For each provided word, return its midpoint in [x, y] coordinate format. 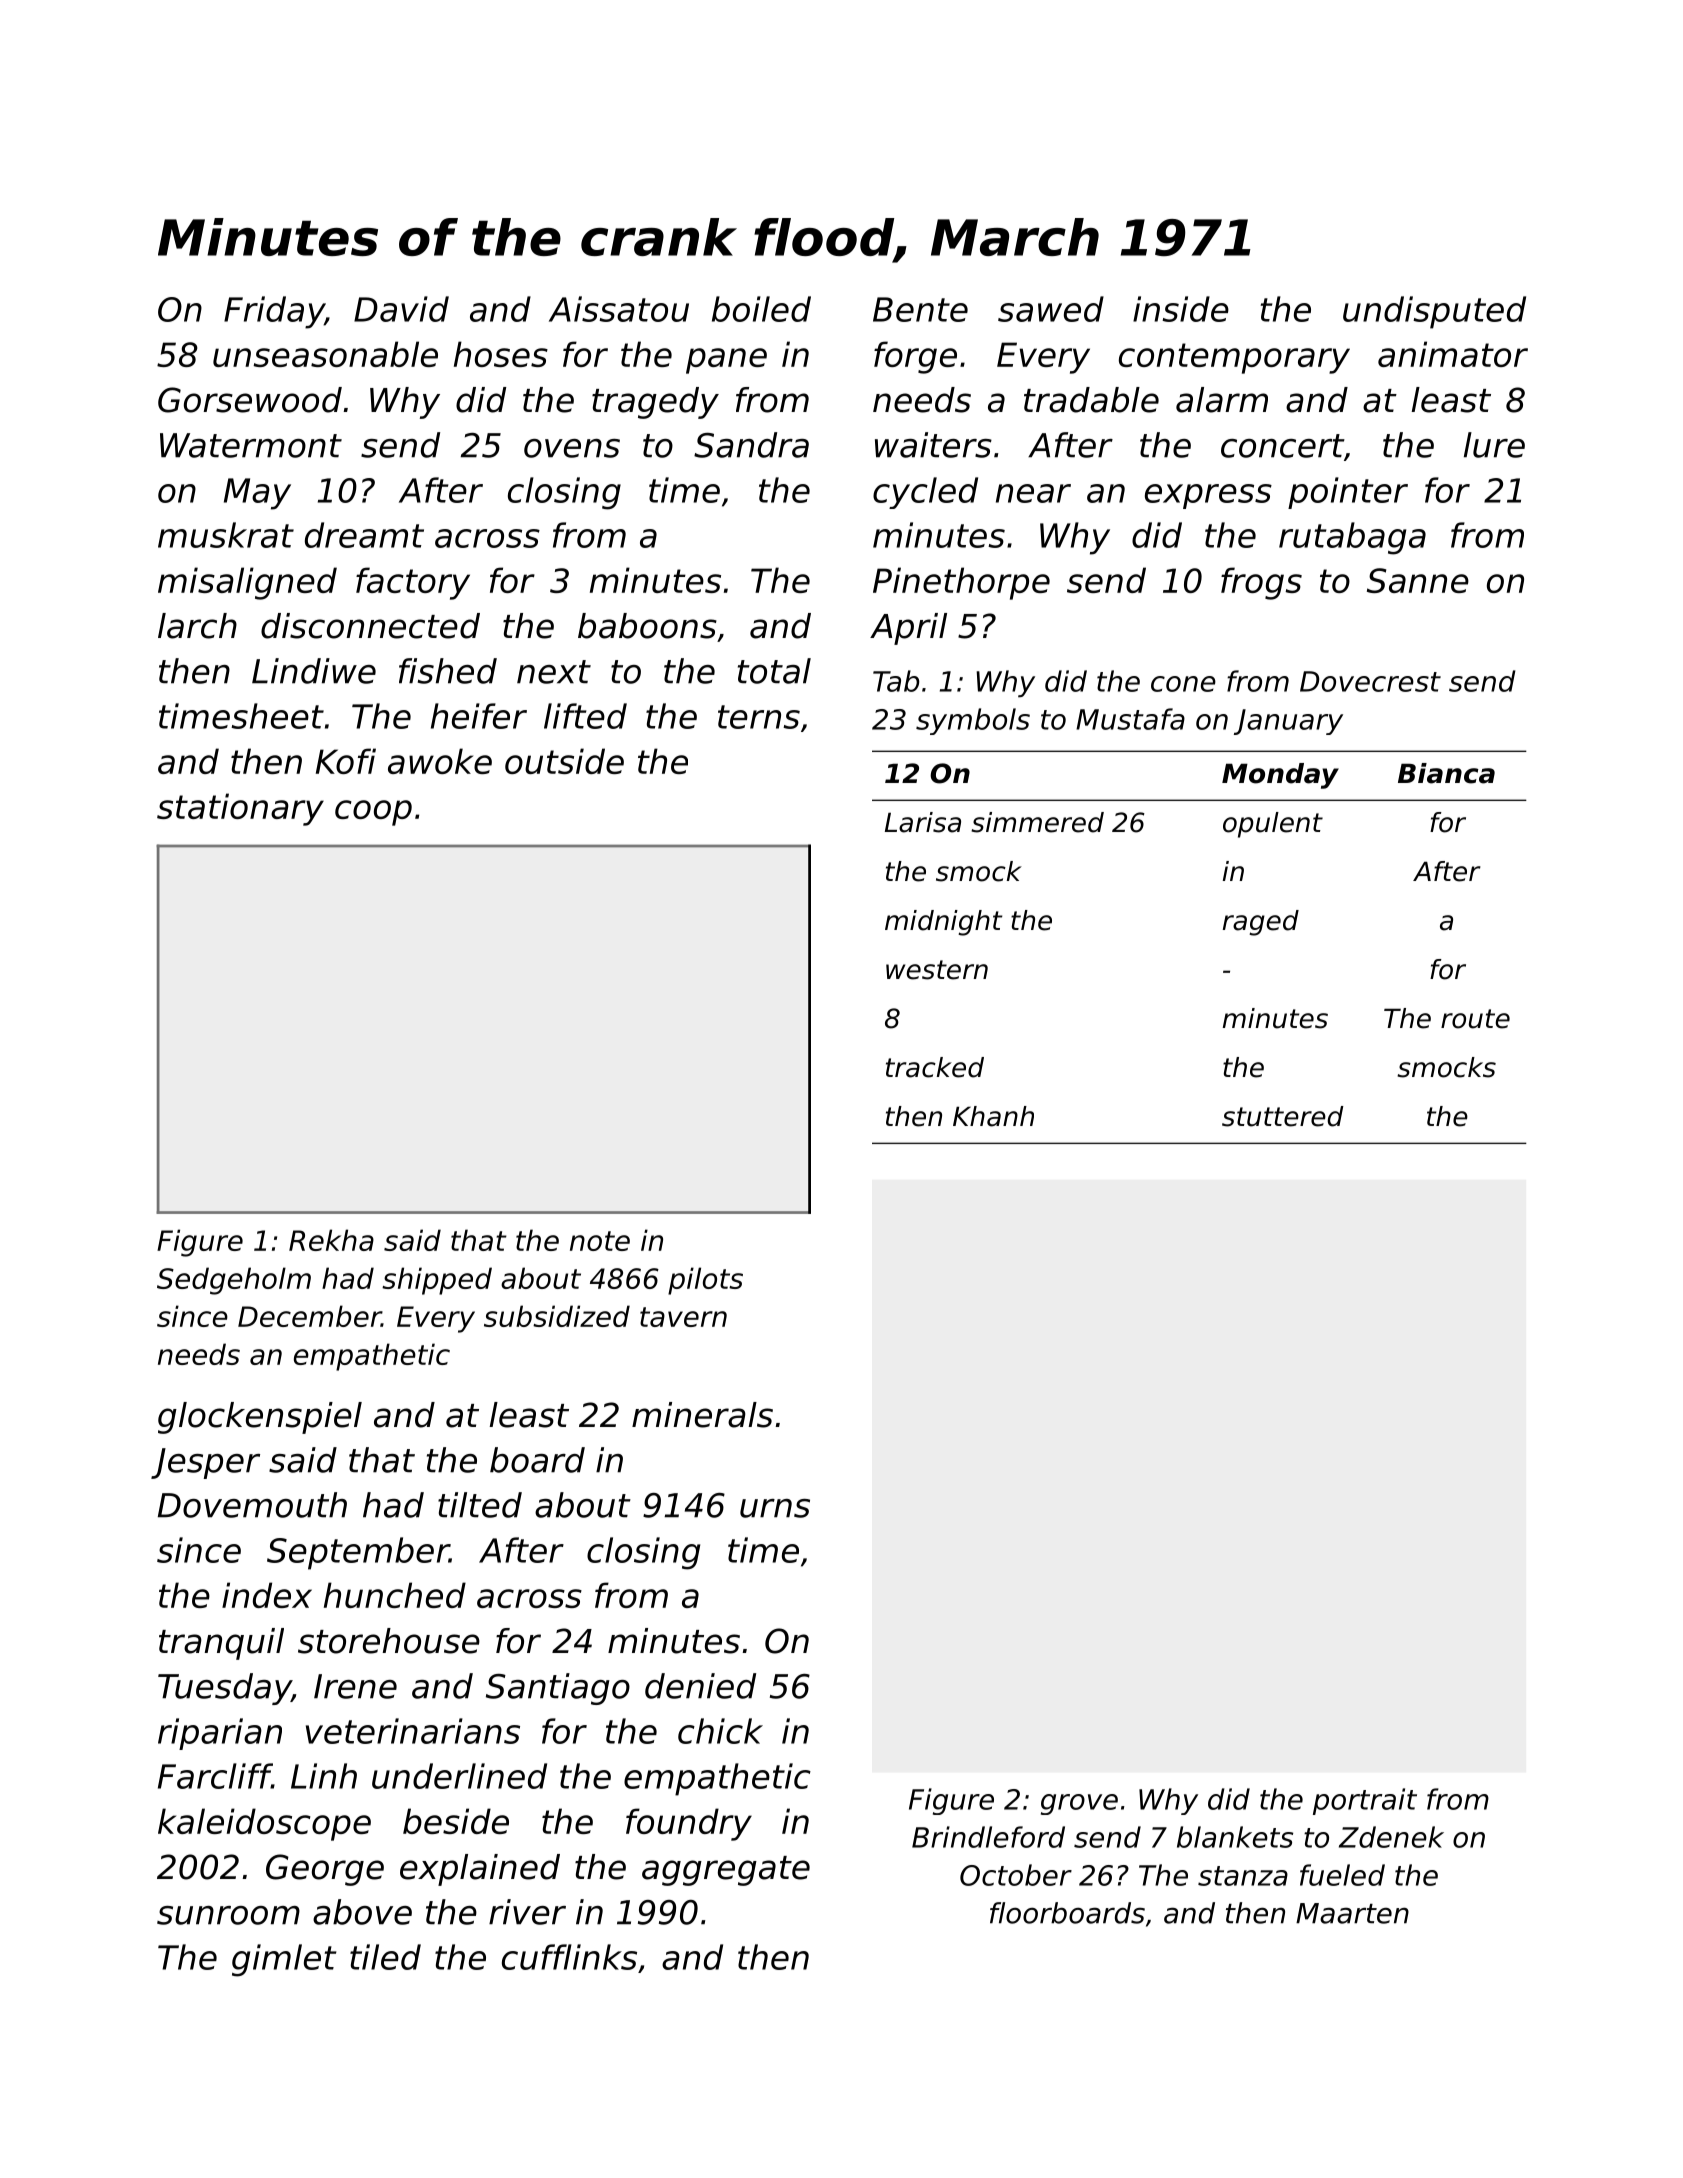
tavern [683, 1317]
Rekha [331, 1240]
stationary [240, 809]
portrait [1365, 1801]
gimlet [284, 1960]
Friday [274, 312]
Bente [920, 309]
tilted [480, 1505]
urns [775, 1508]
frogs [1261, 583]
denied [700, 1686]
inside [1181, 309]
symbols [973, 721]
